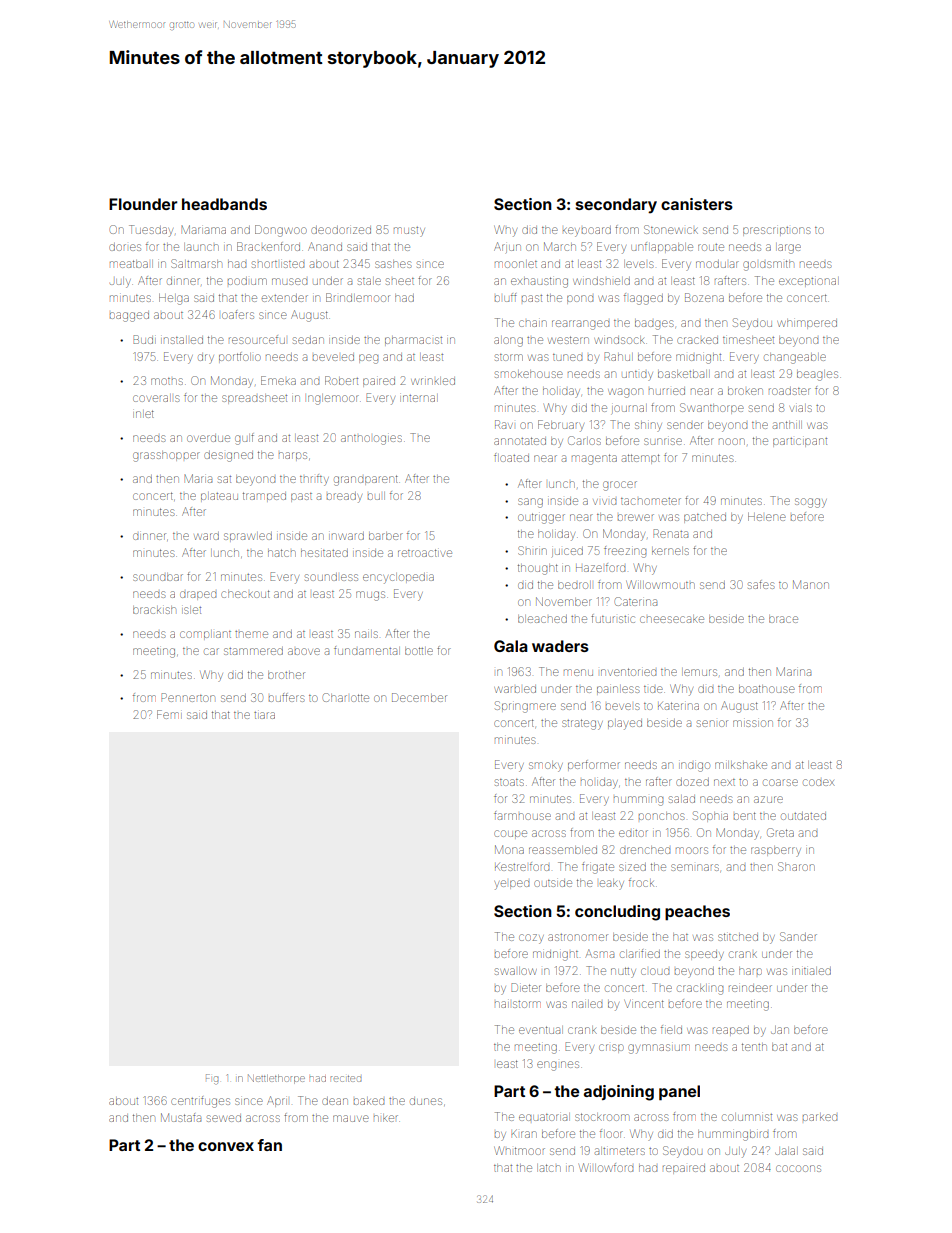 Image resolution: width=952 pixels, height=1233 pixels. What do you see at coordinates (697, 204) in the screenshot?
I see `canisters` at bounding box center [697, 204].
